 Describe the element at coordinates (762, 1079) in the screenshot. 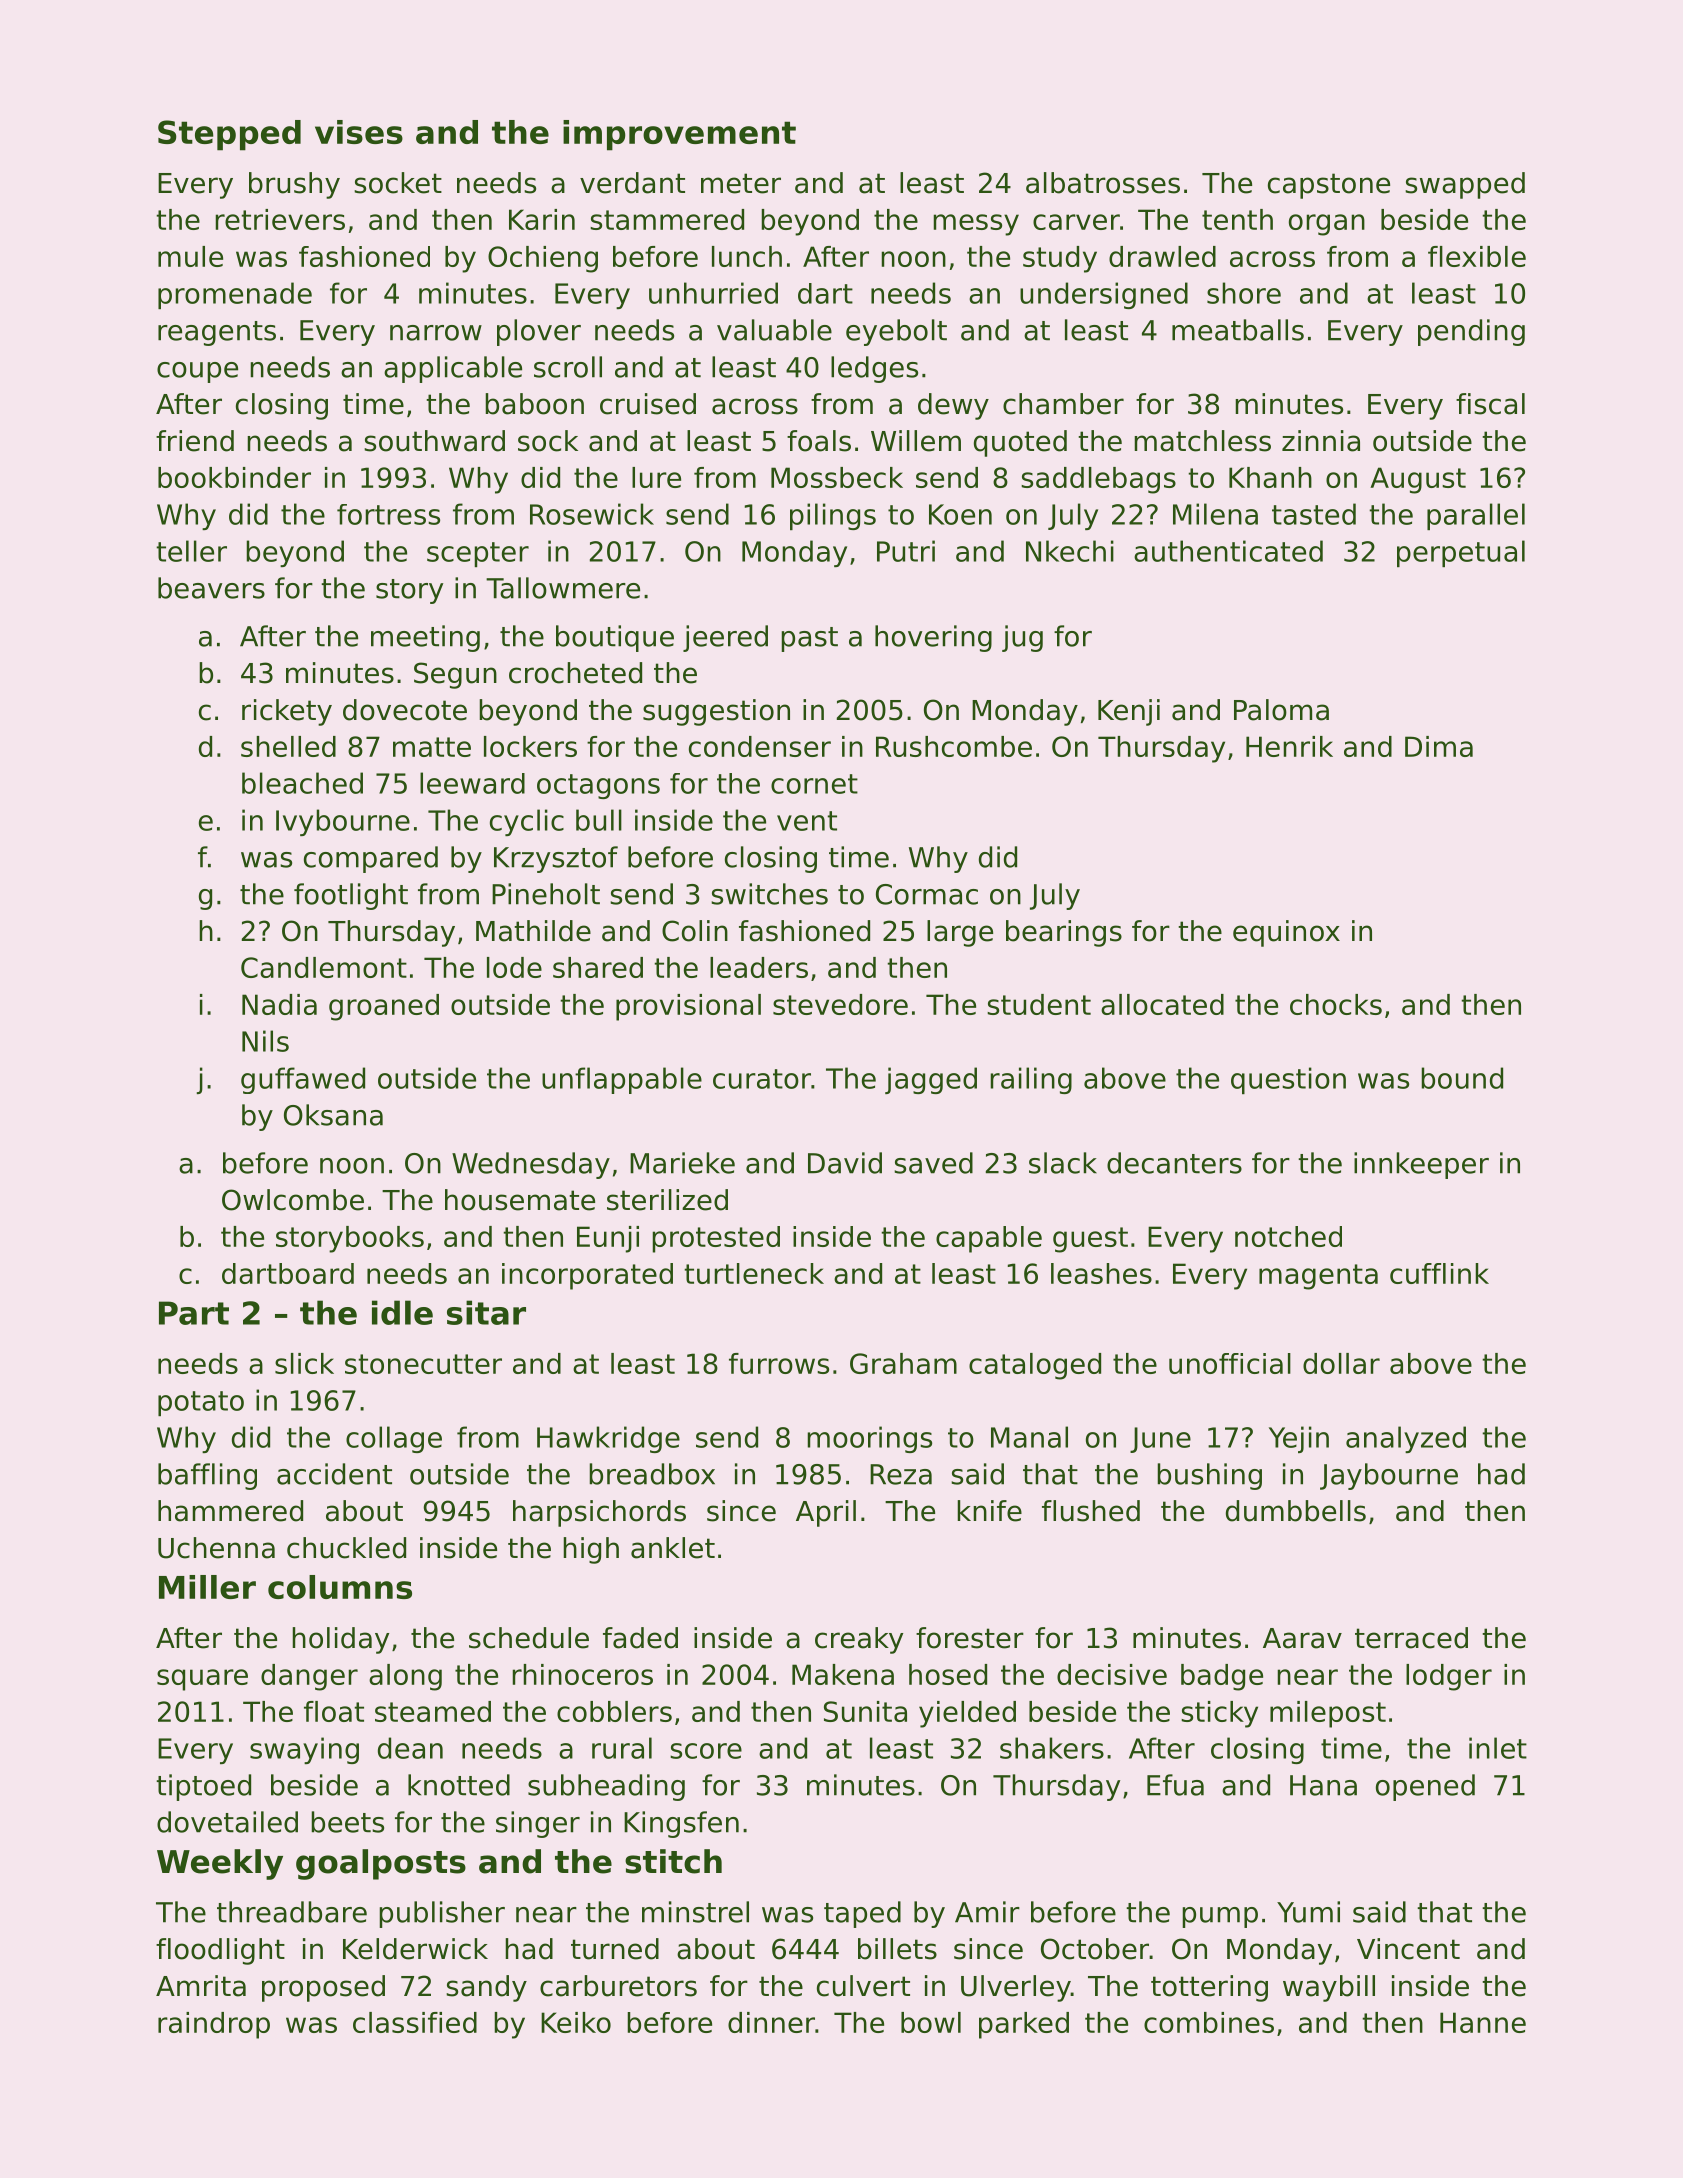

I see `curator` at that location.
